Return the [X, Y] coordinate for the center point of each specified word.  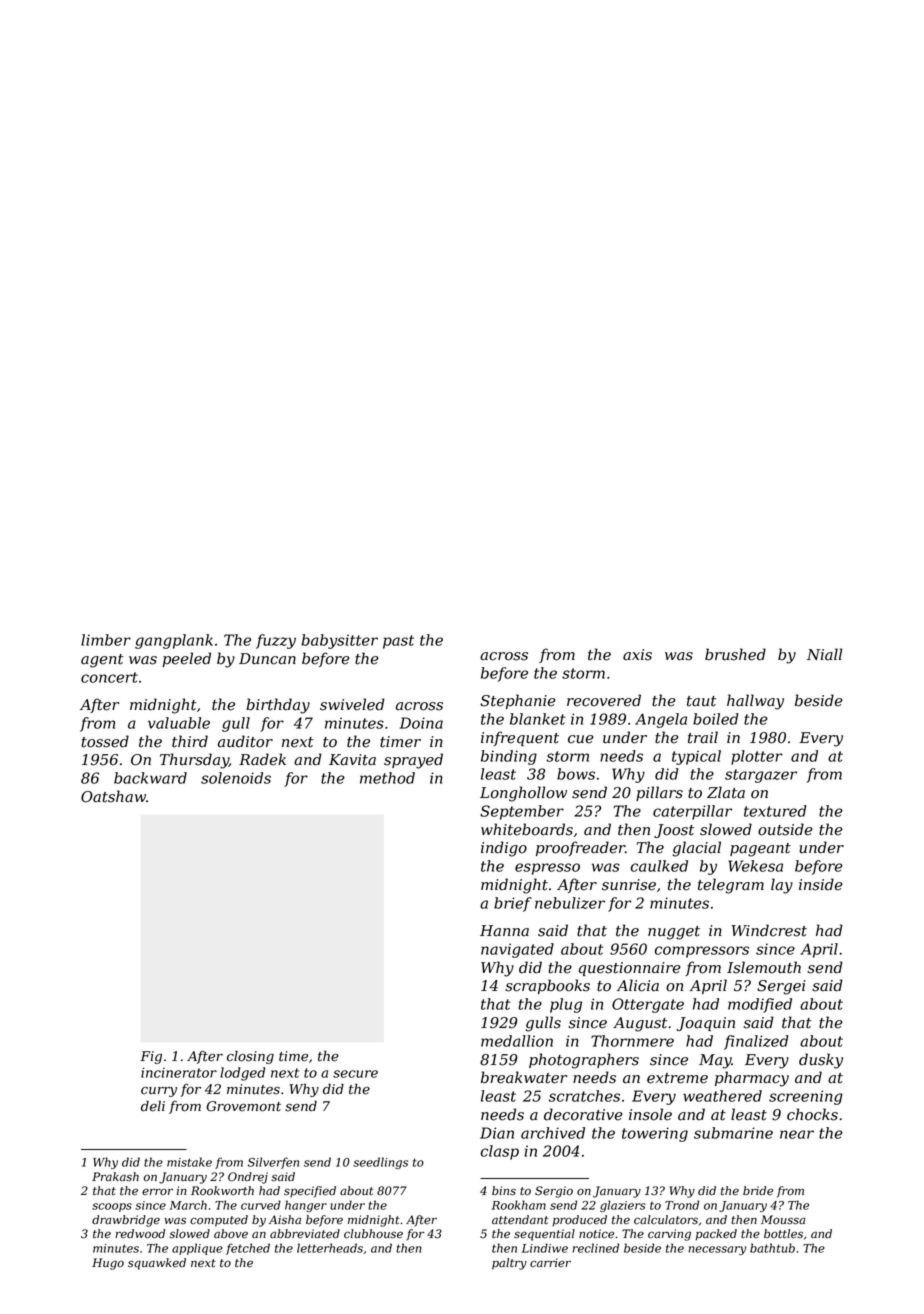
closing [250, 1057]
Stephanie [518, 701]
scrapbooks [547, 986]
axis [637, 655]
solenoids [236, 778]
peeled [186, 659]
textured [775, 811]
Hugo [108, 1264]
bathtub [772, 1248]
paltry [509, 1264]
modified [760, 1005]
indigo [504, 849]
